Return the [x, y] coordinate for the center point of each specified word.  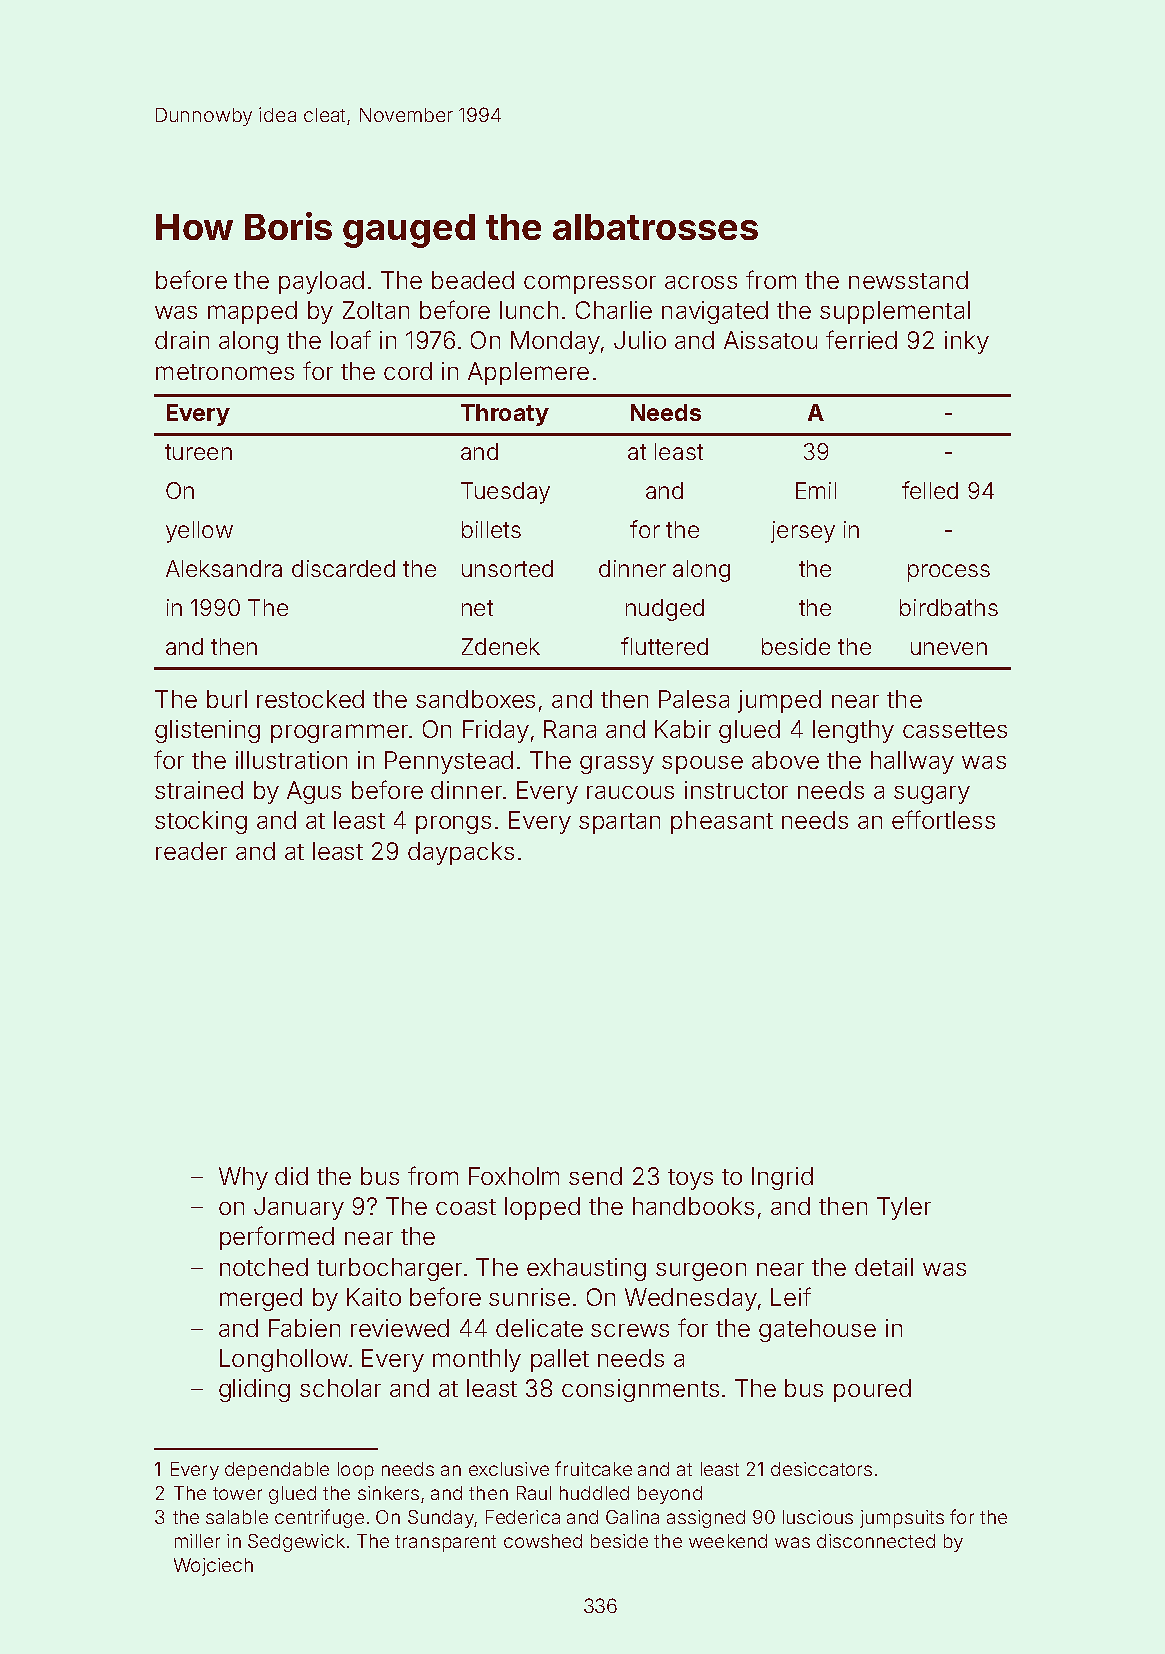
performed [277, 1238]
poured [872, 1390]
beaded [473, 280]
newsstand [908, 280]
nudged [665, 610]
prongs [453, 825]
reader [191, 851]
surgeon [701, 1272]
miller [197, 1541]
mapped [252, 312]
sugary [932, 795]
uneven [949, 648]
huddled [594, 1493]
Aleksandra [224, 568]
